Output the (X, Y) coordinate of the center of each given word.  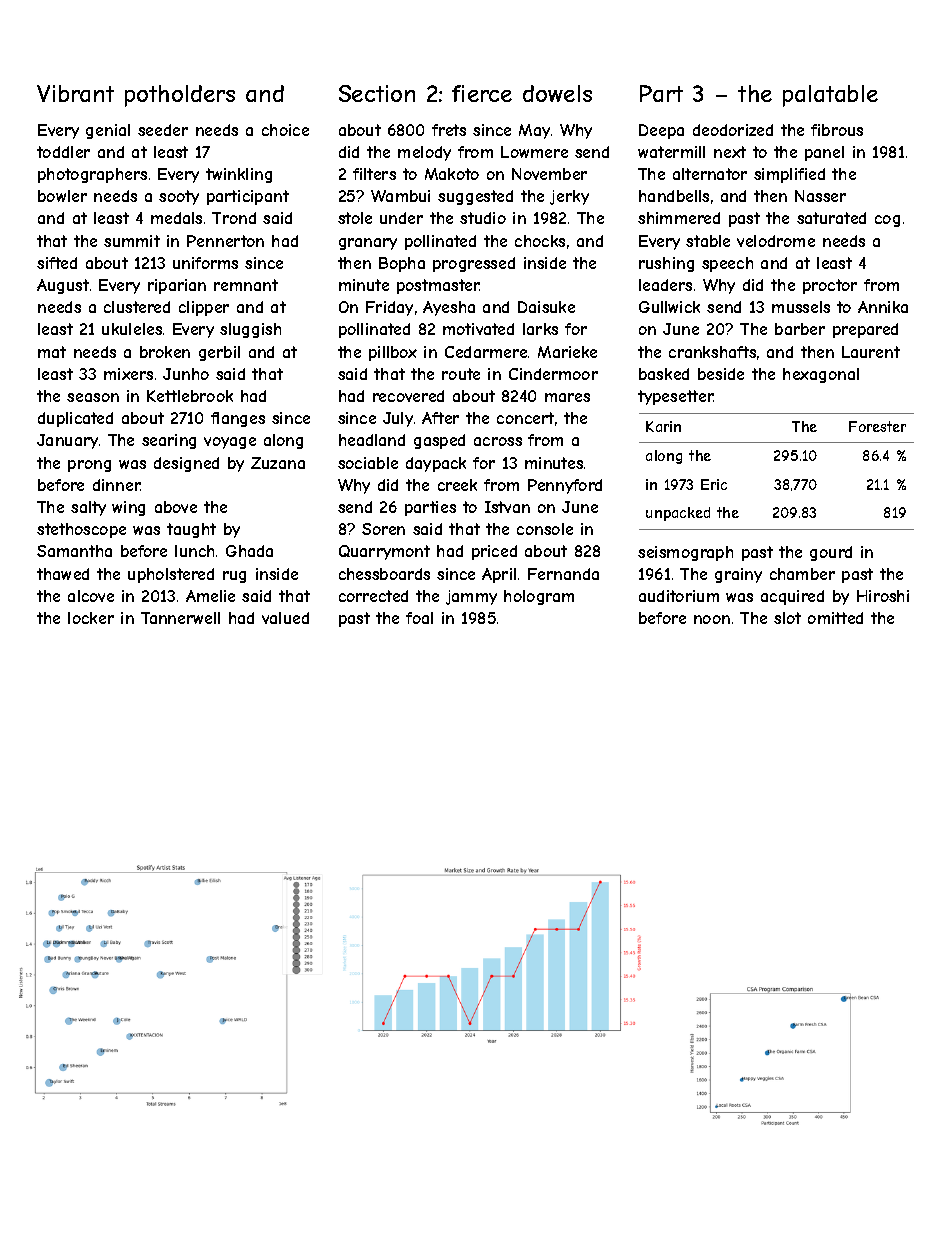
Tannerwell (180, 618)
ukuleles (132, 329)
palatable (830, 96)
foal (419, 618)
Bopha (402, 264)
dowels (557, 93)
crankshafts (712, 352)
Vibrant (75, 93)
